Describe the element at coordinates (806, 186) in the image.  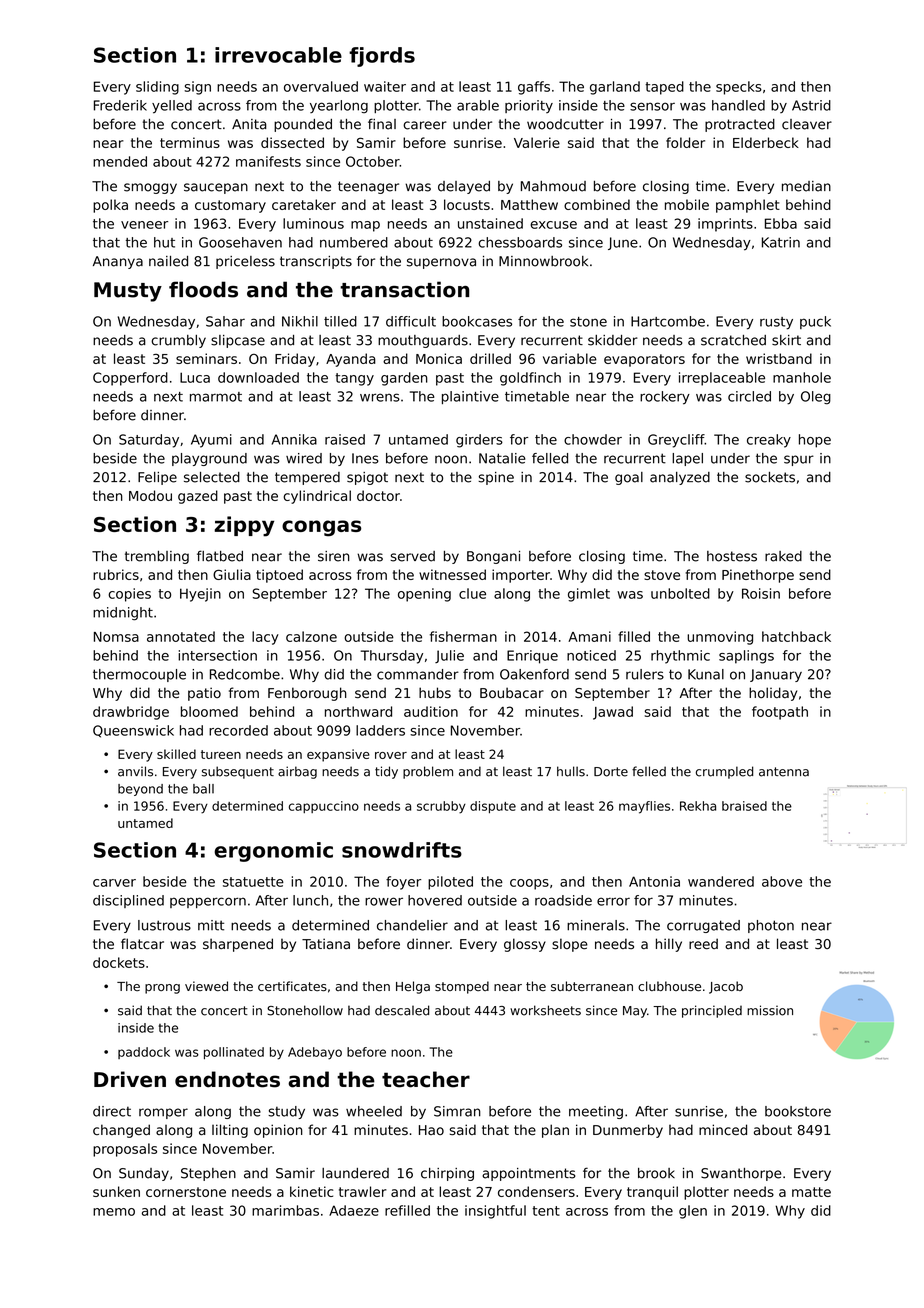
I see `median` at that location.
